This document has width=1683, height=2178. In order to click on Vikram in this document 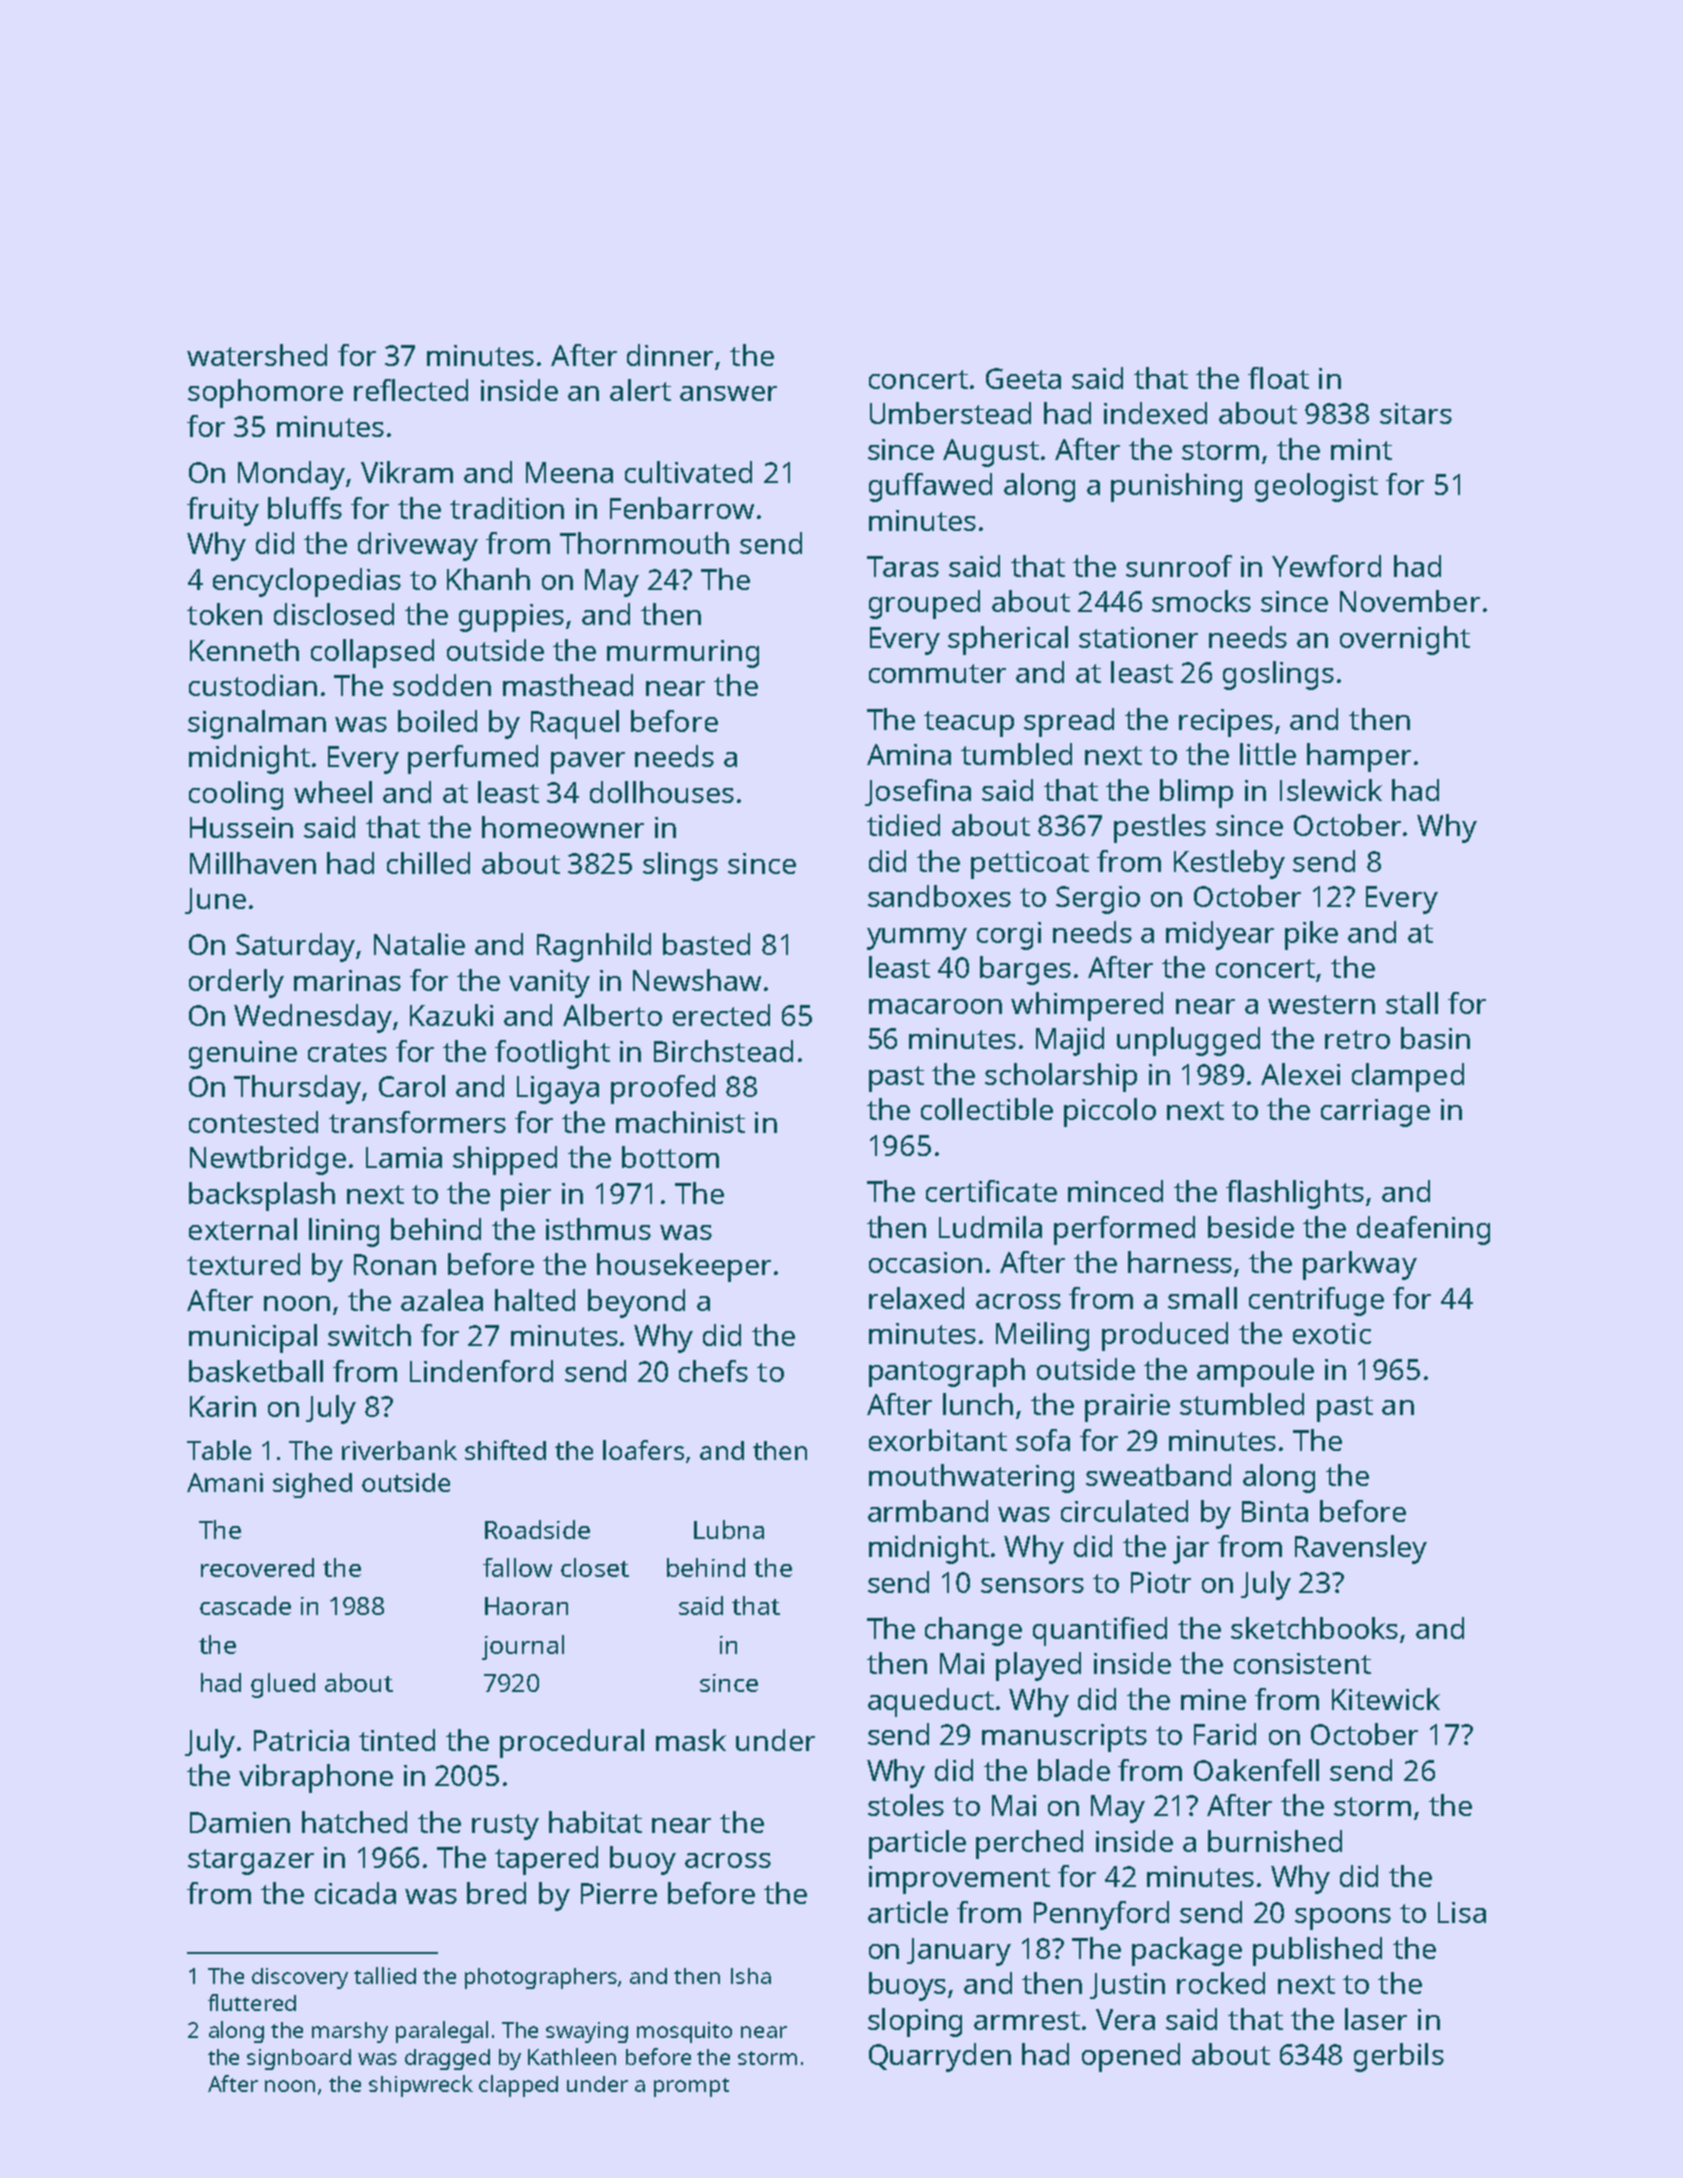, I will do `click(407, 472)`.
